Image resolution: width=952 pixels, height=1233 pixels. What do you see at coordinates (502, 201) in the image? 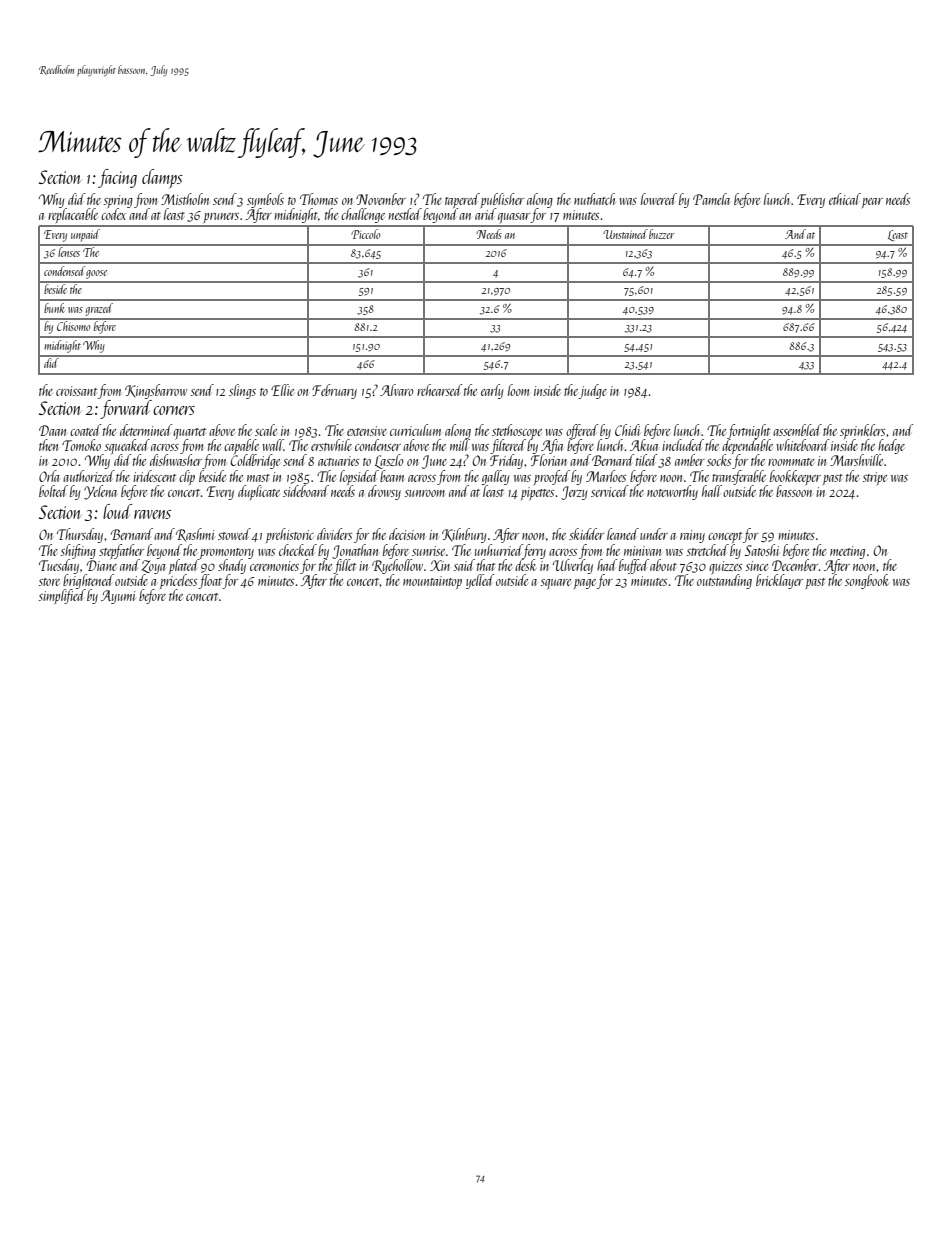
I see `publisher` at bounding box center [502, 201].
